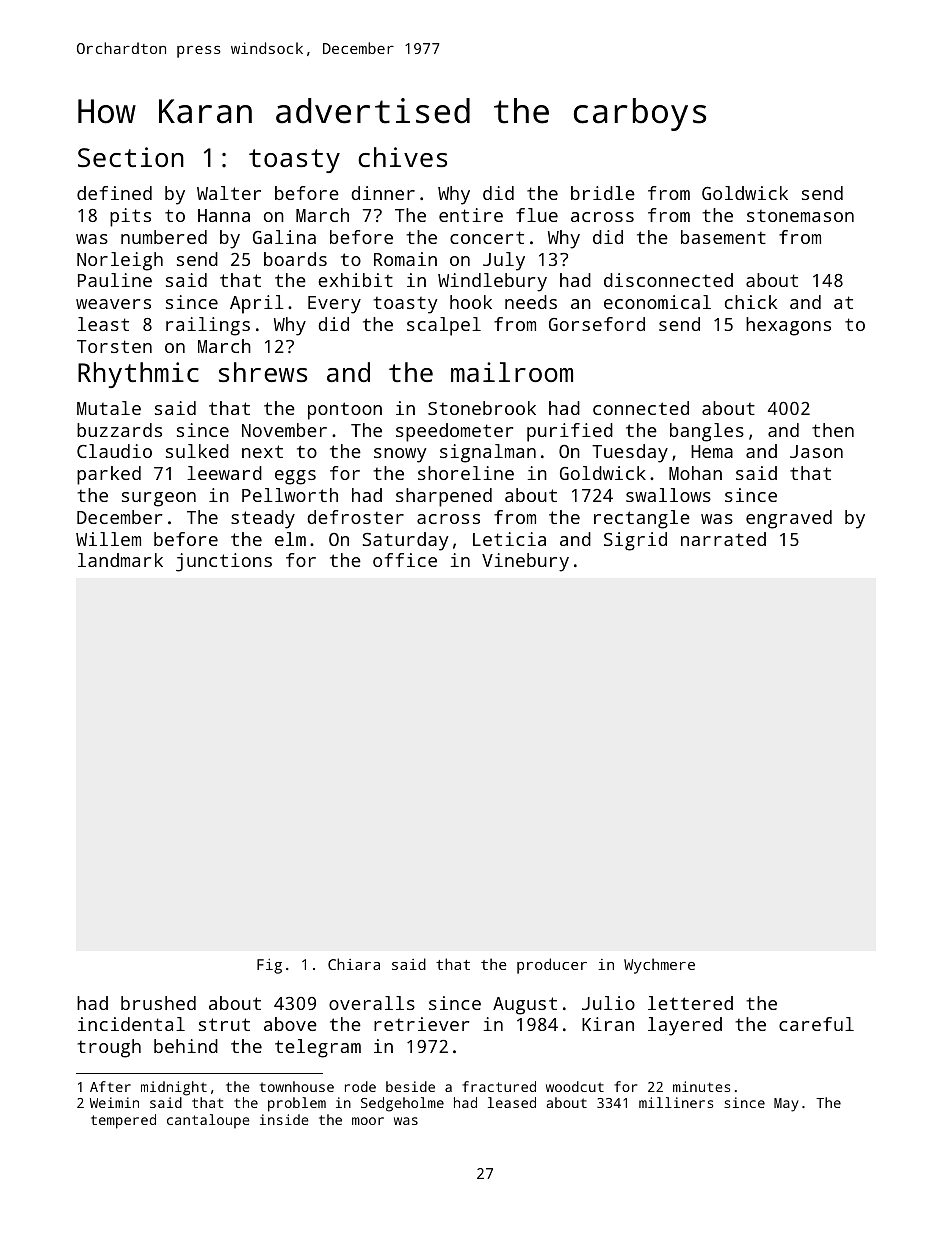 The image size is (952, 1233). Describe the element at coordinates (603, 193) in the screenshot. I see `bridle` at that location.
